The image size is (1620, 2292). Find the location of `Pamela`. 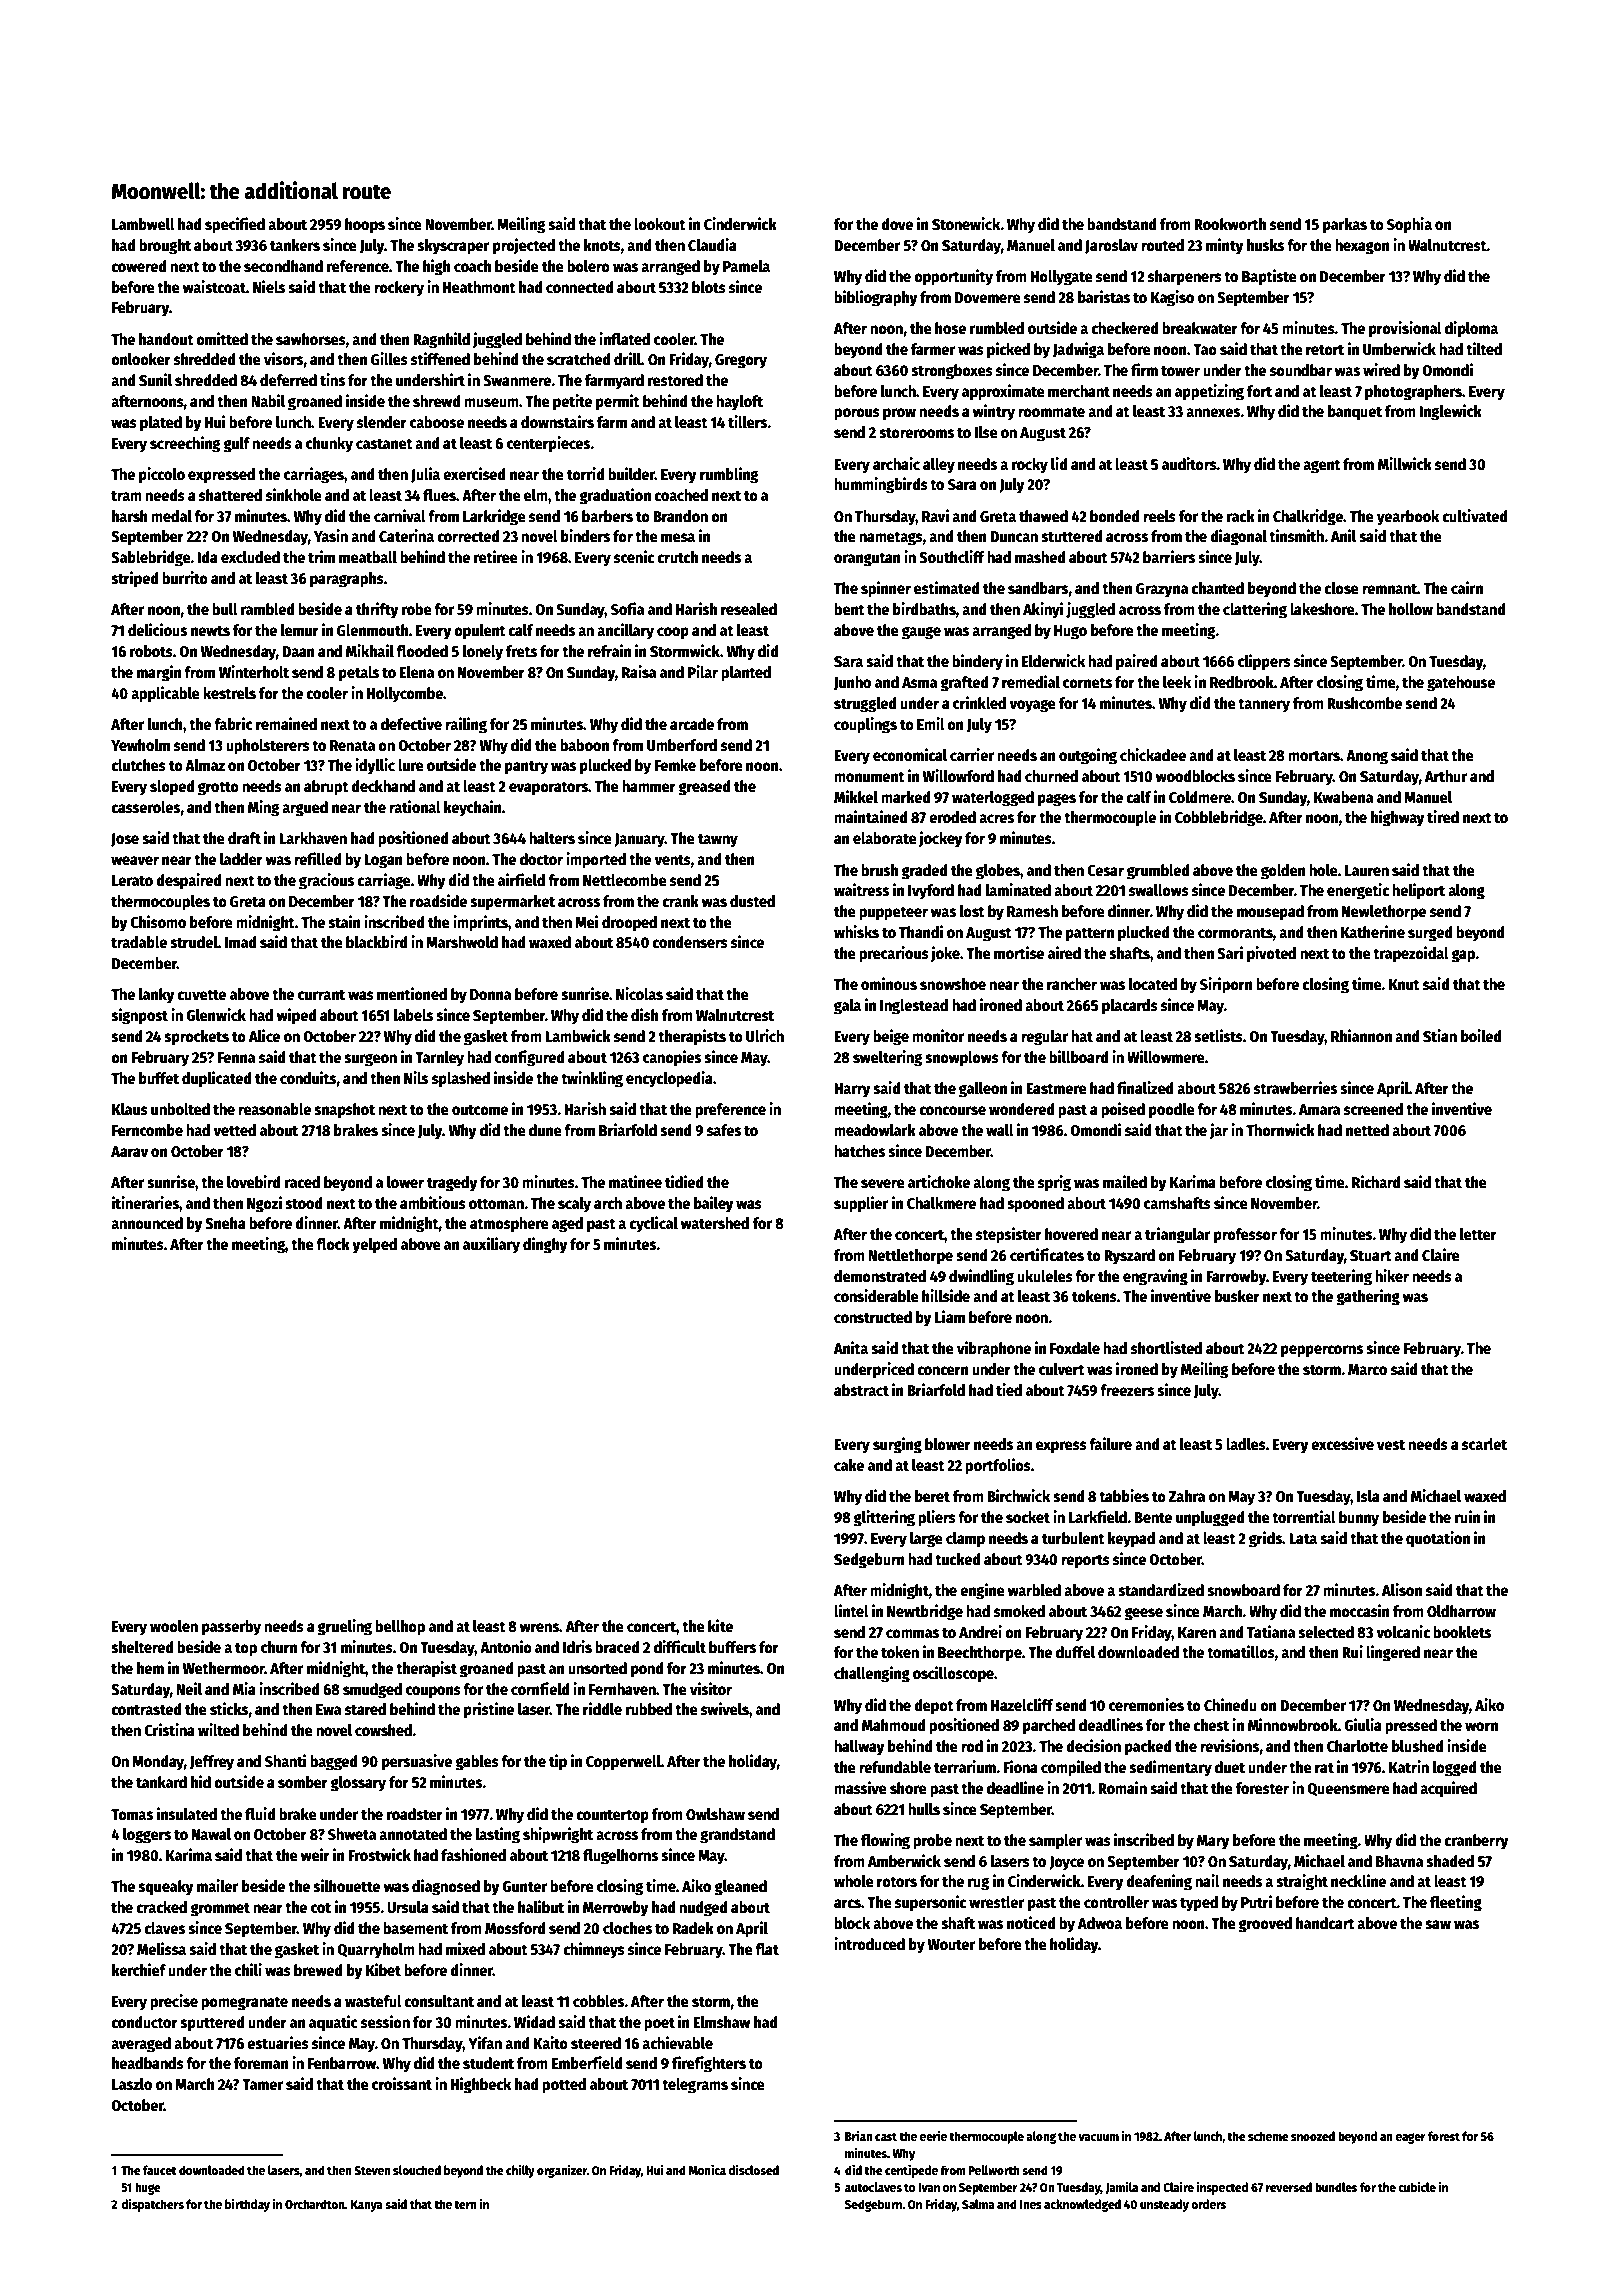

Pamela is located at coordinates (746, 266).
